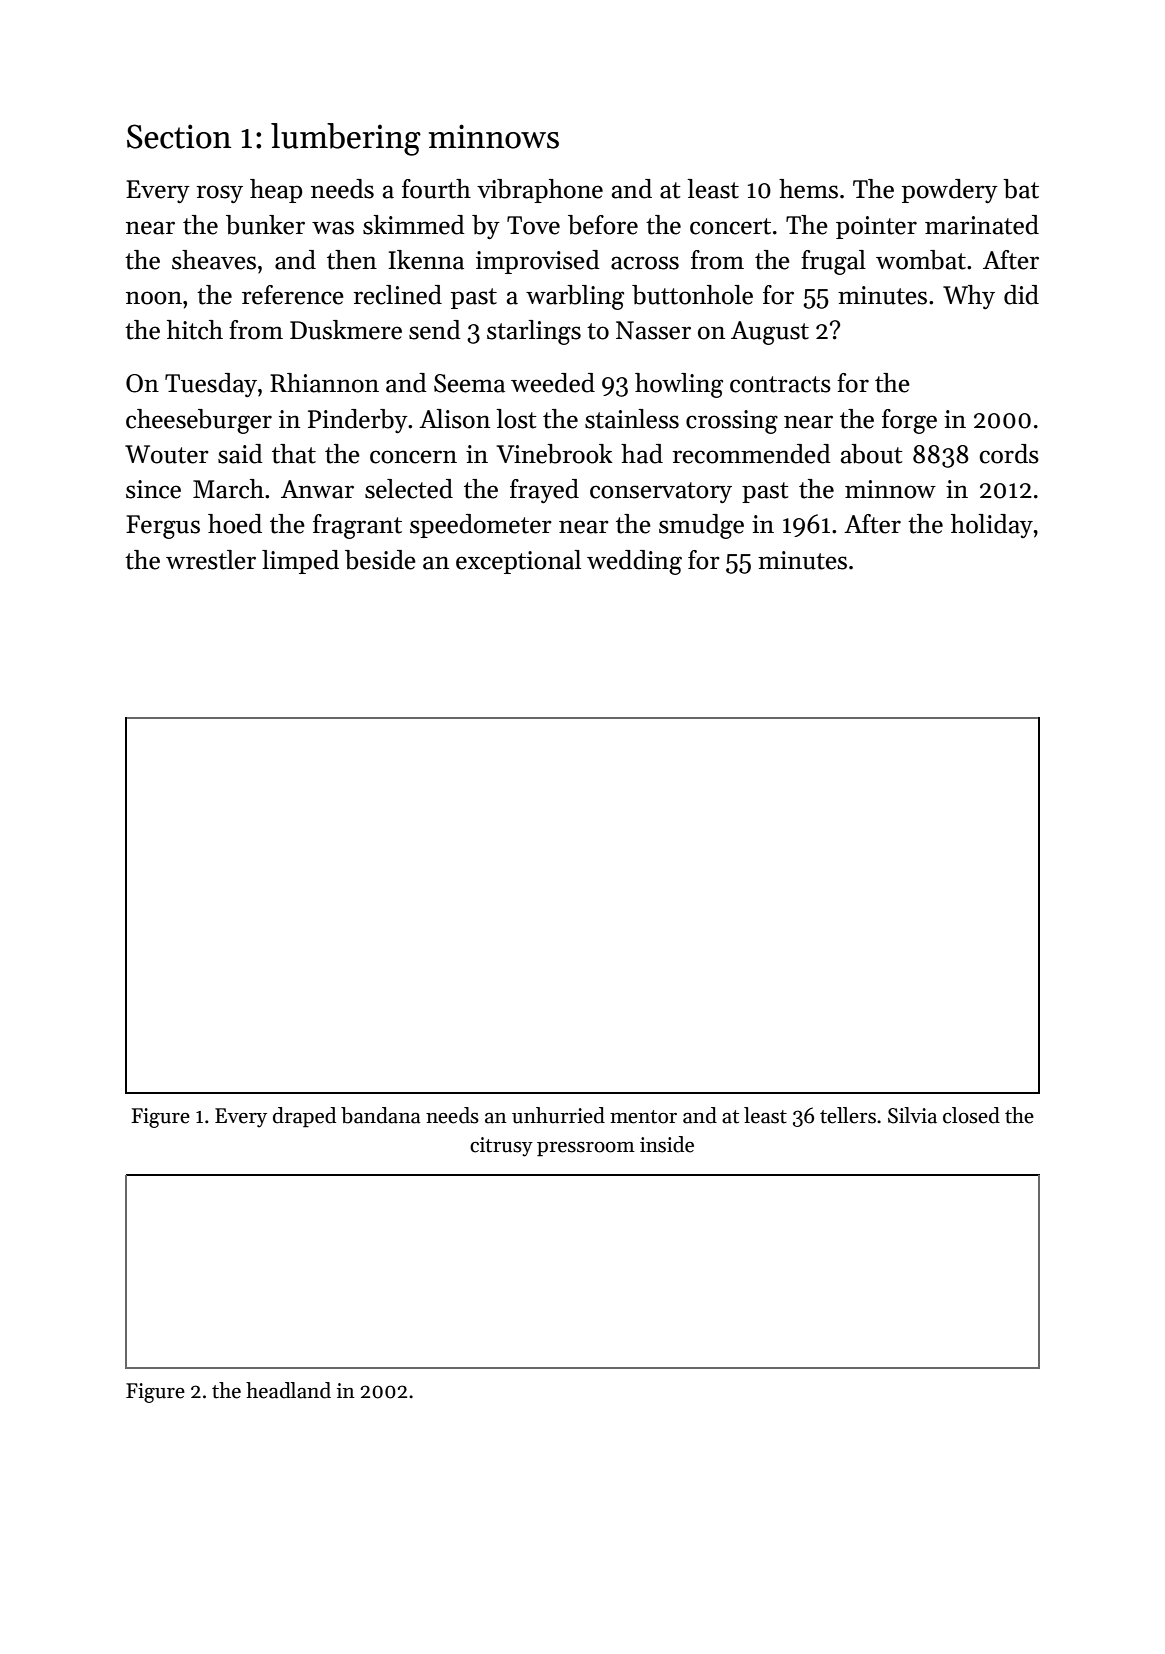 This image has width=1165, height=1654. Describe the element at coordinates (199, 421) in the image. I see `cheeseburger` at that location.
